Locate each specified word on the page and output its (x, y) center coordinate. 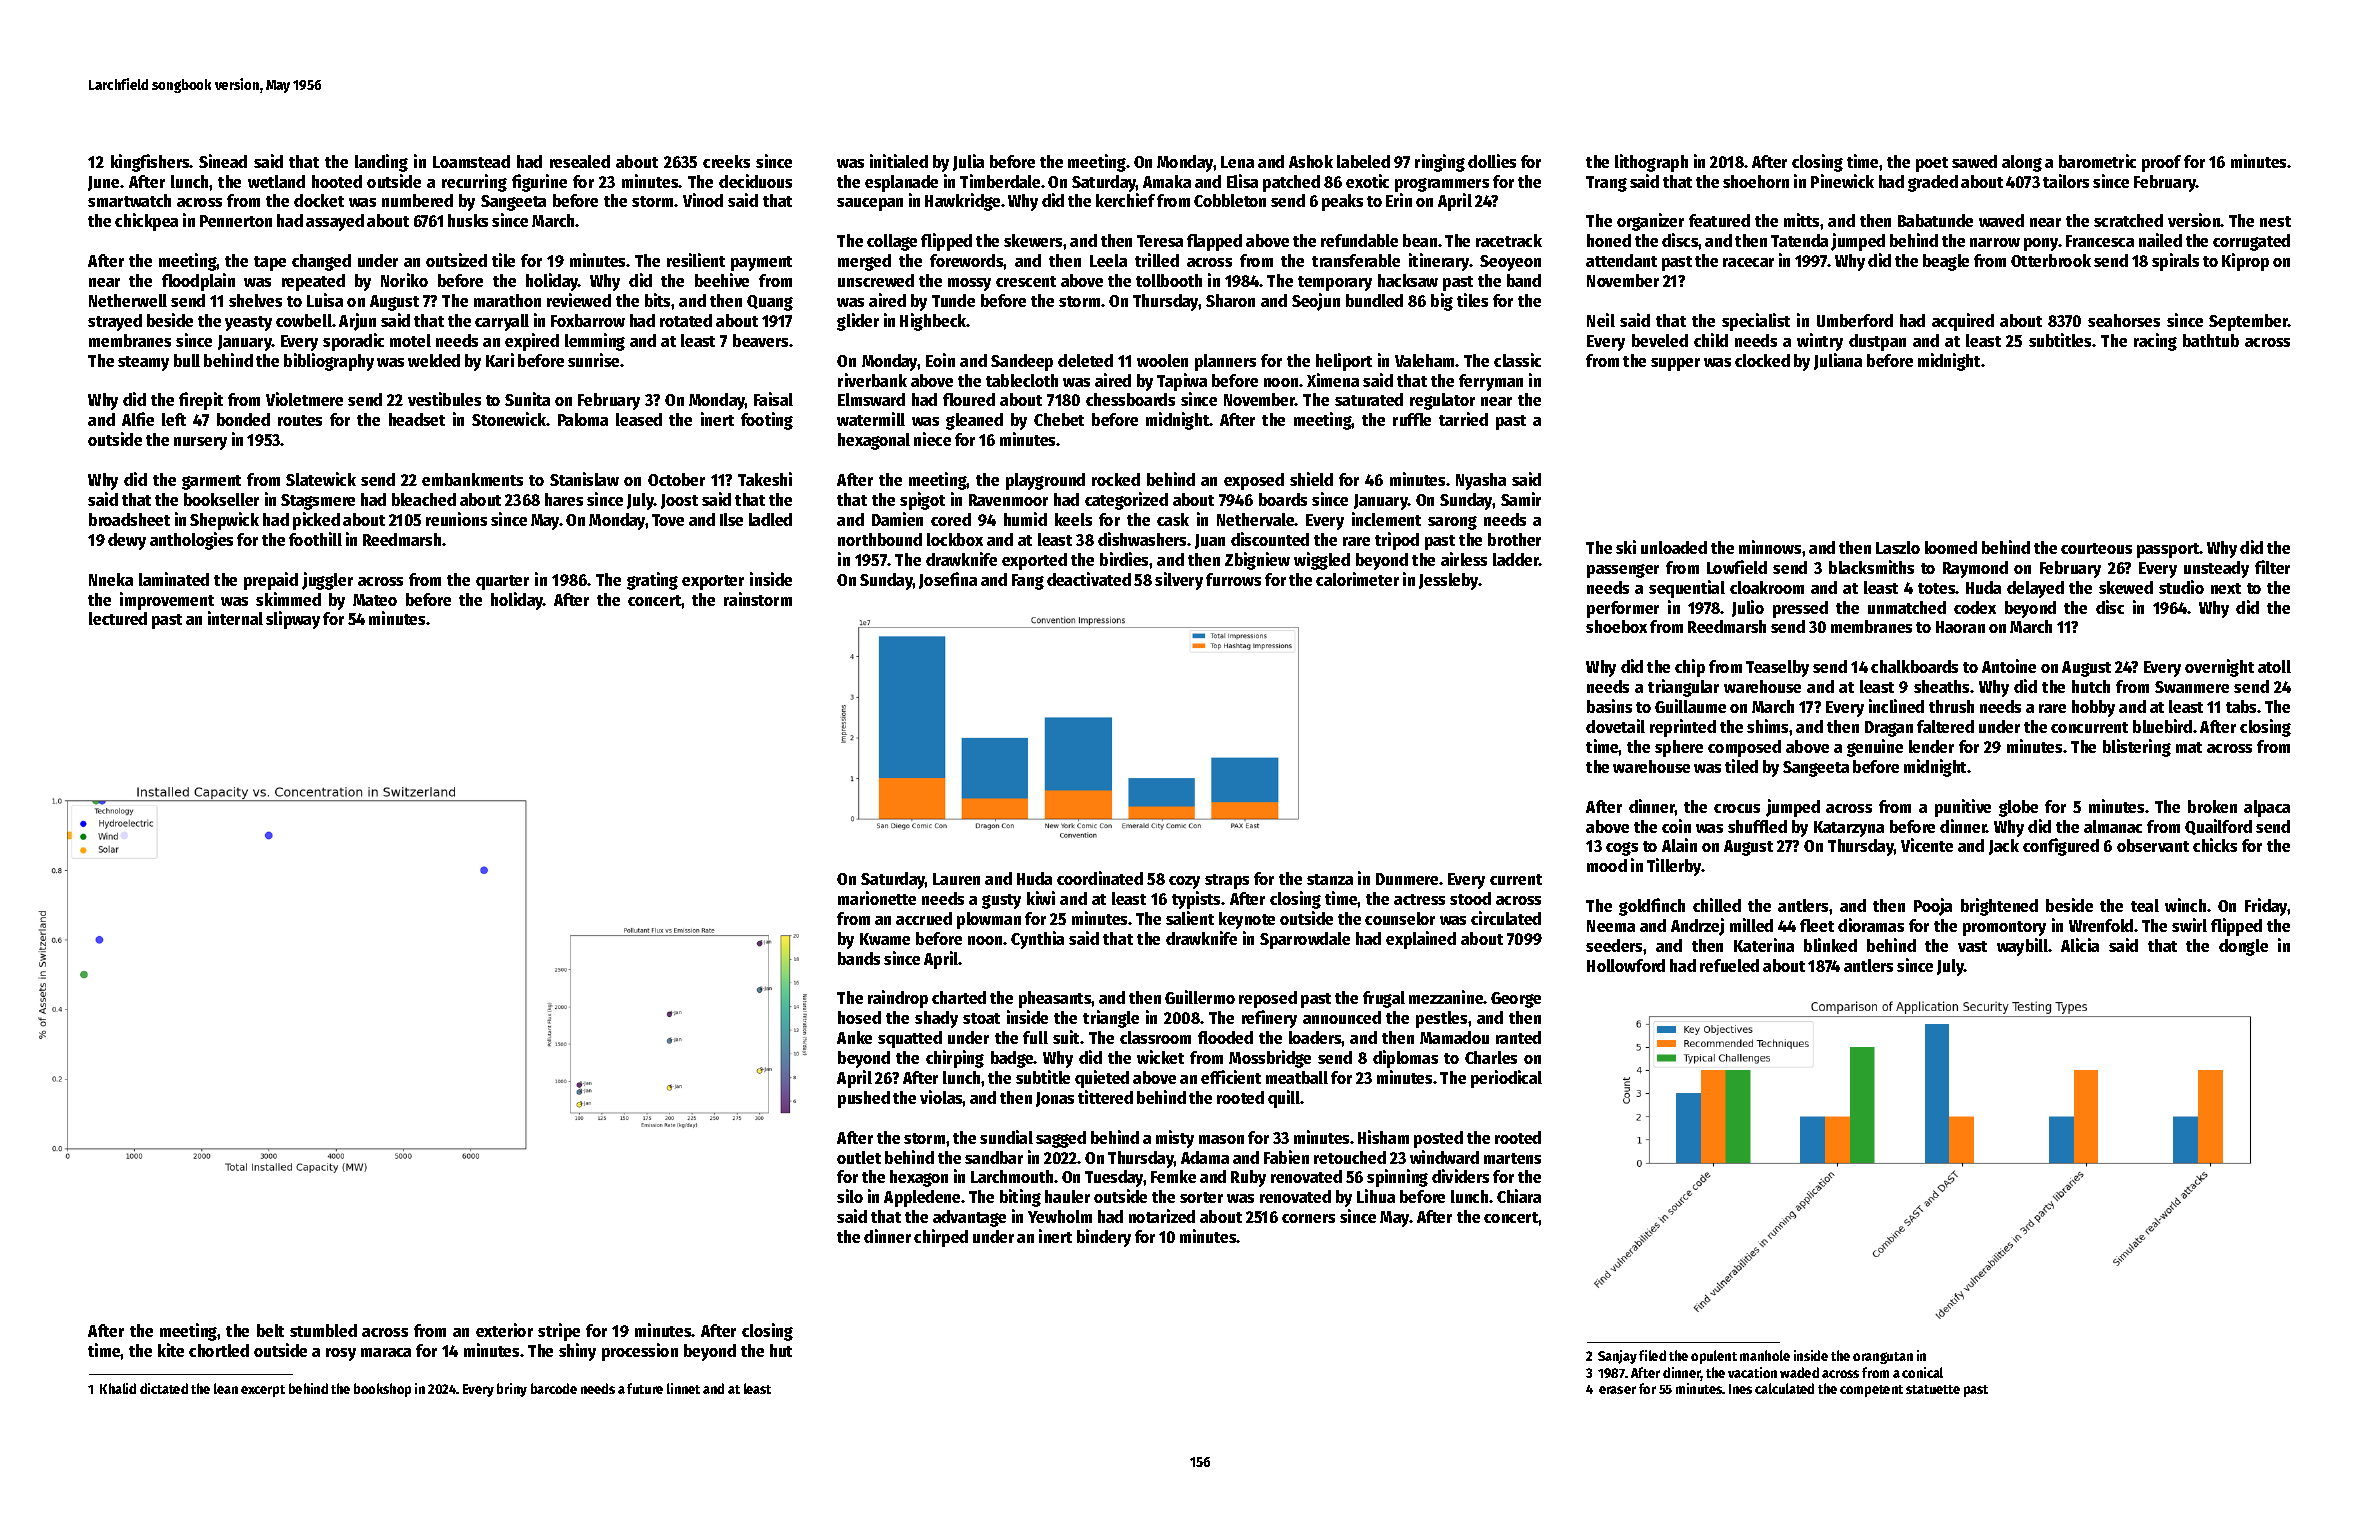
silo (850, 1196)
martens (1512, 1158)
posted (1438, 1139)
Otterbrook (2051, 260)
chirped (941, 1238)
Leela (1108, 260)
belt (270, 1330)
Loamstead (471, 161)
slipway (293, 620)
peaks (1342, 202)
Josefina (948, 580)
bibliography (329, 362)
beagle (1946, 262)
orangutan (1883, 1358)
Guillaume (1690, 706)
